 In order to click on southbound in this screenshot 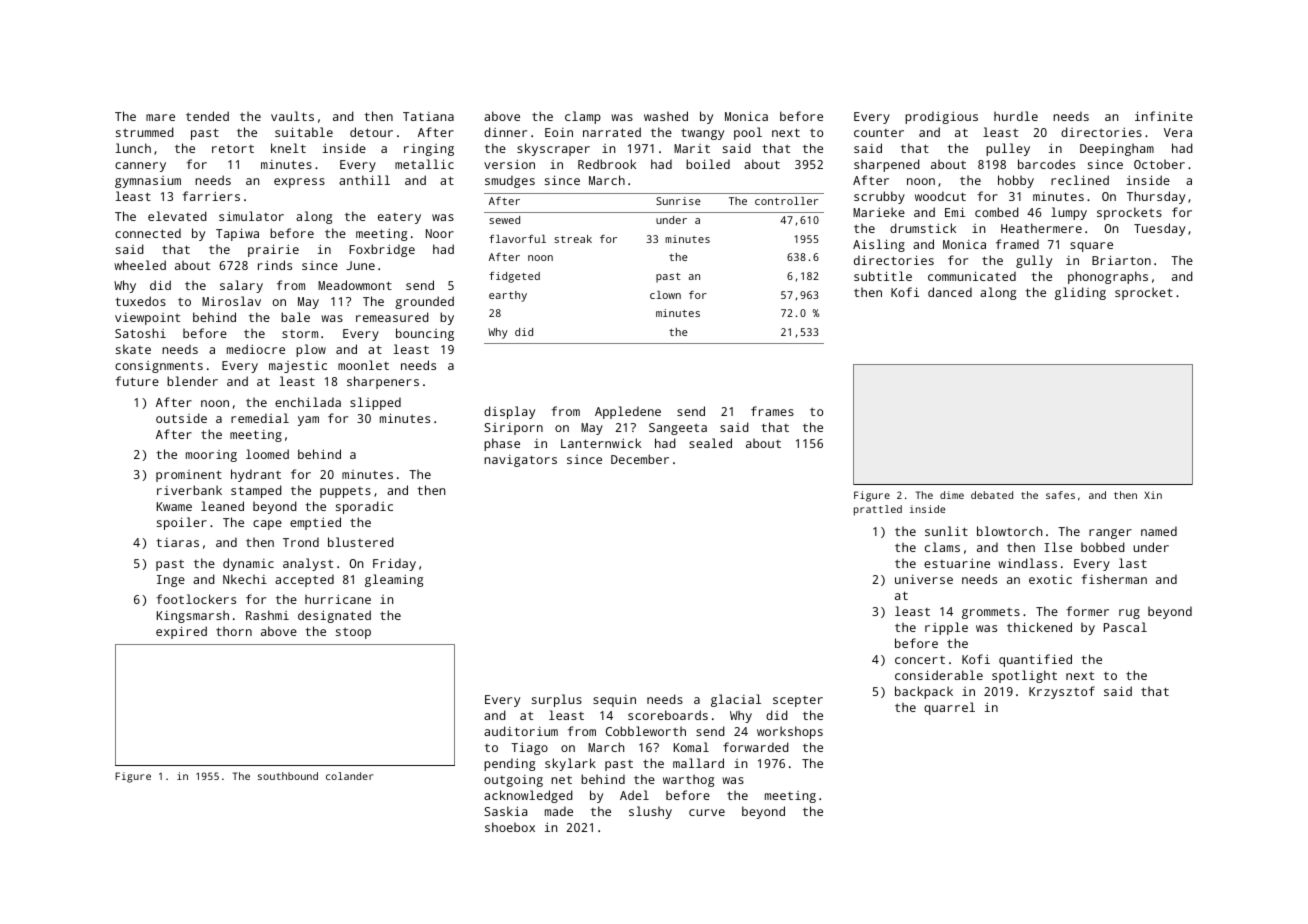, I will do `click(288, 776)`.
